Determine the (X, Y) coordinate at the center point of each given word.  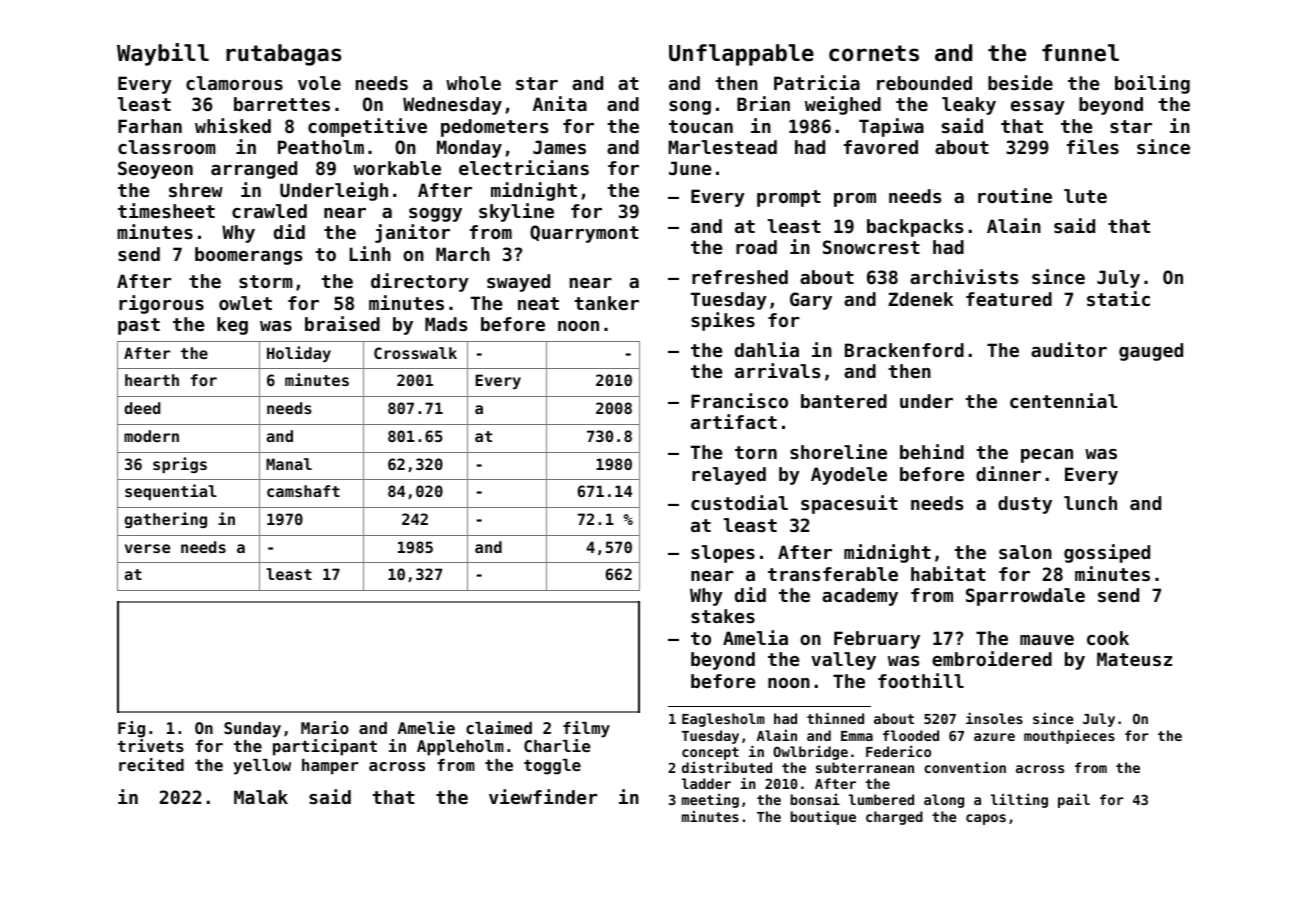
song (690, 108)
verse (147, 548)
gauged (1151, 352)
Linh (370, 253)
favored (881, 147)
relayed (729, 476)
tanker (606, 303)
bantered (844, 401)
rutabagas (283, 55)
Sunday (252, 730)
